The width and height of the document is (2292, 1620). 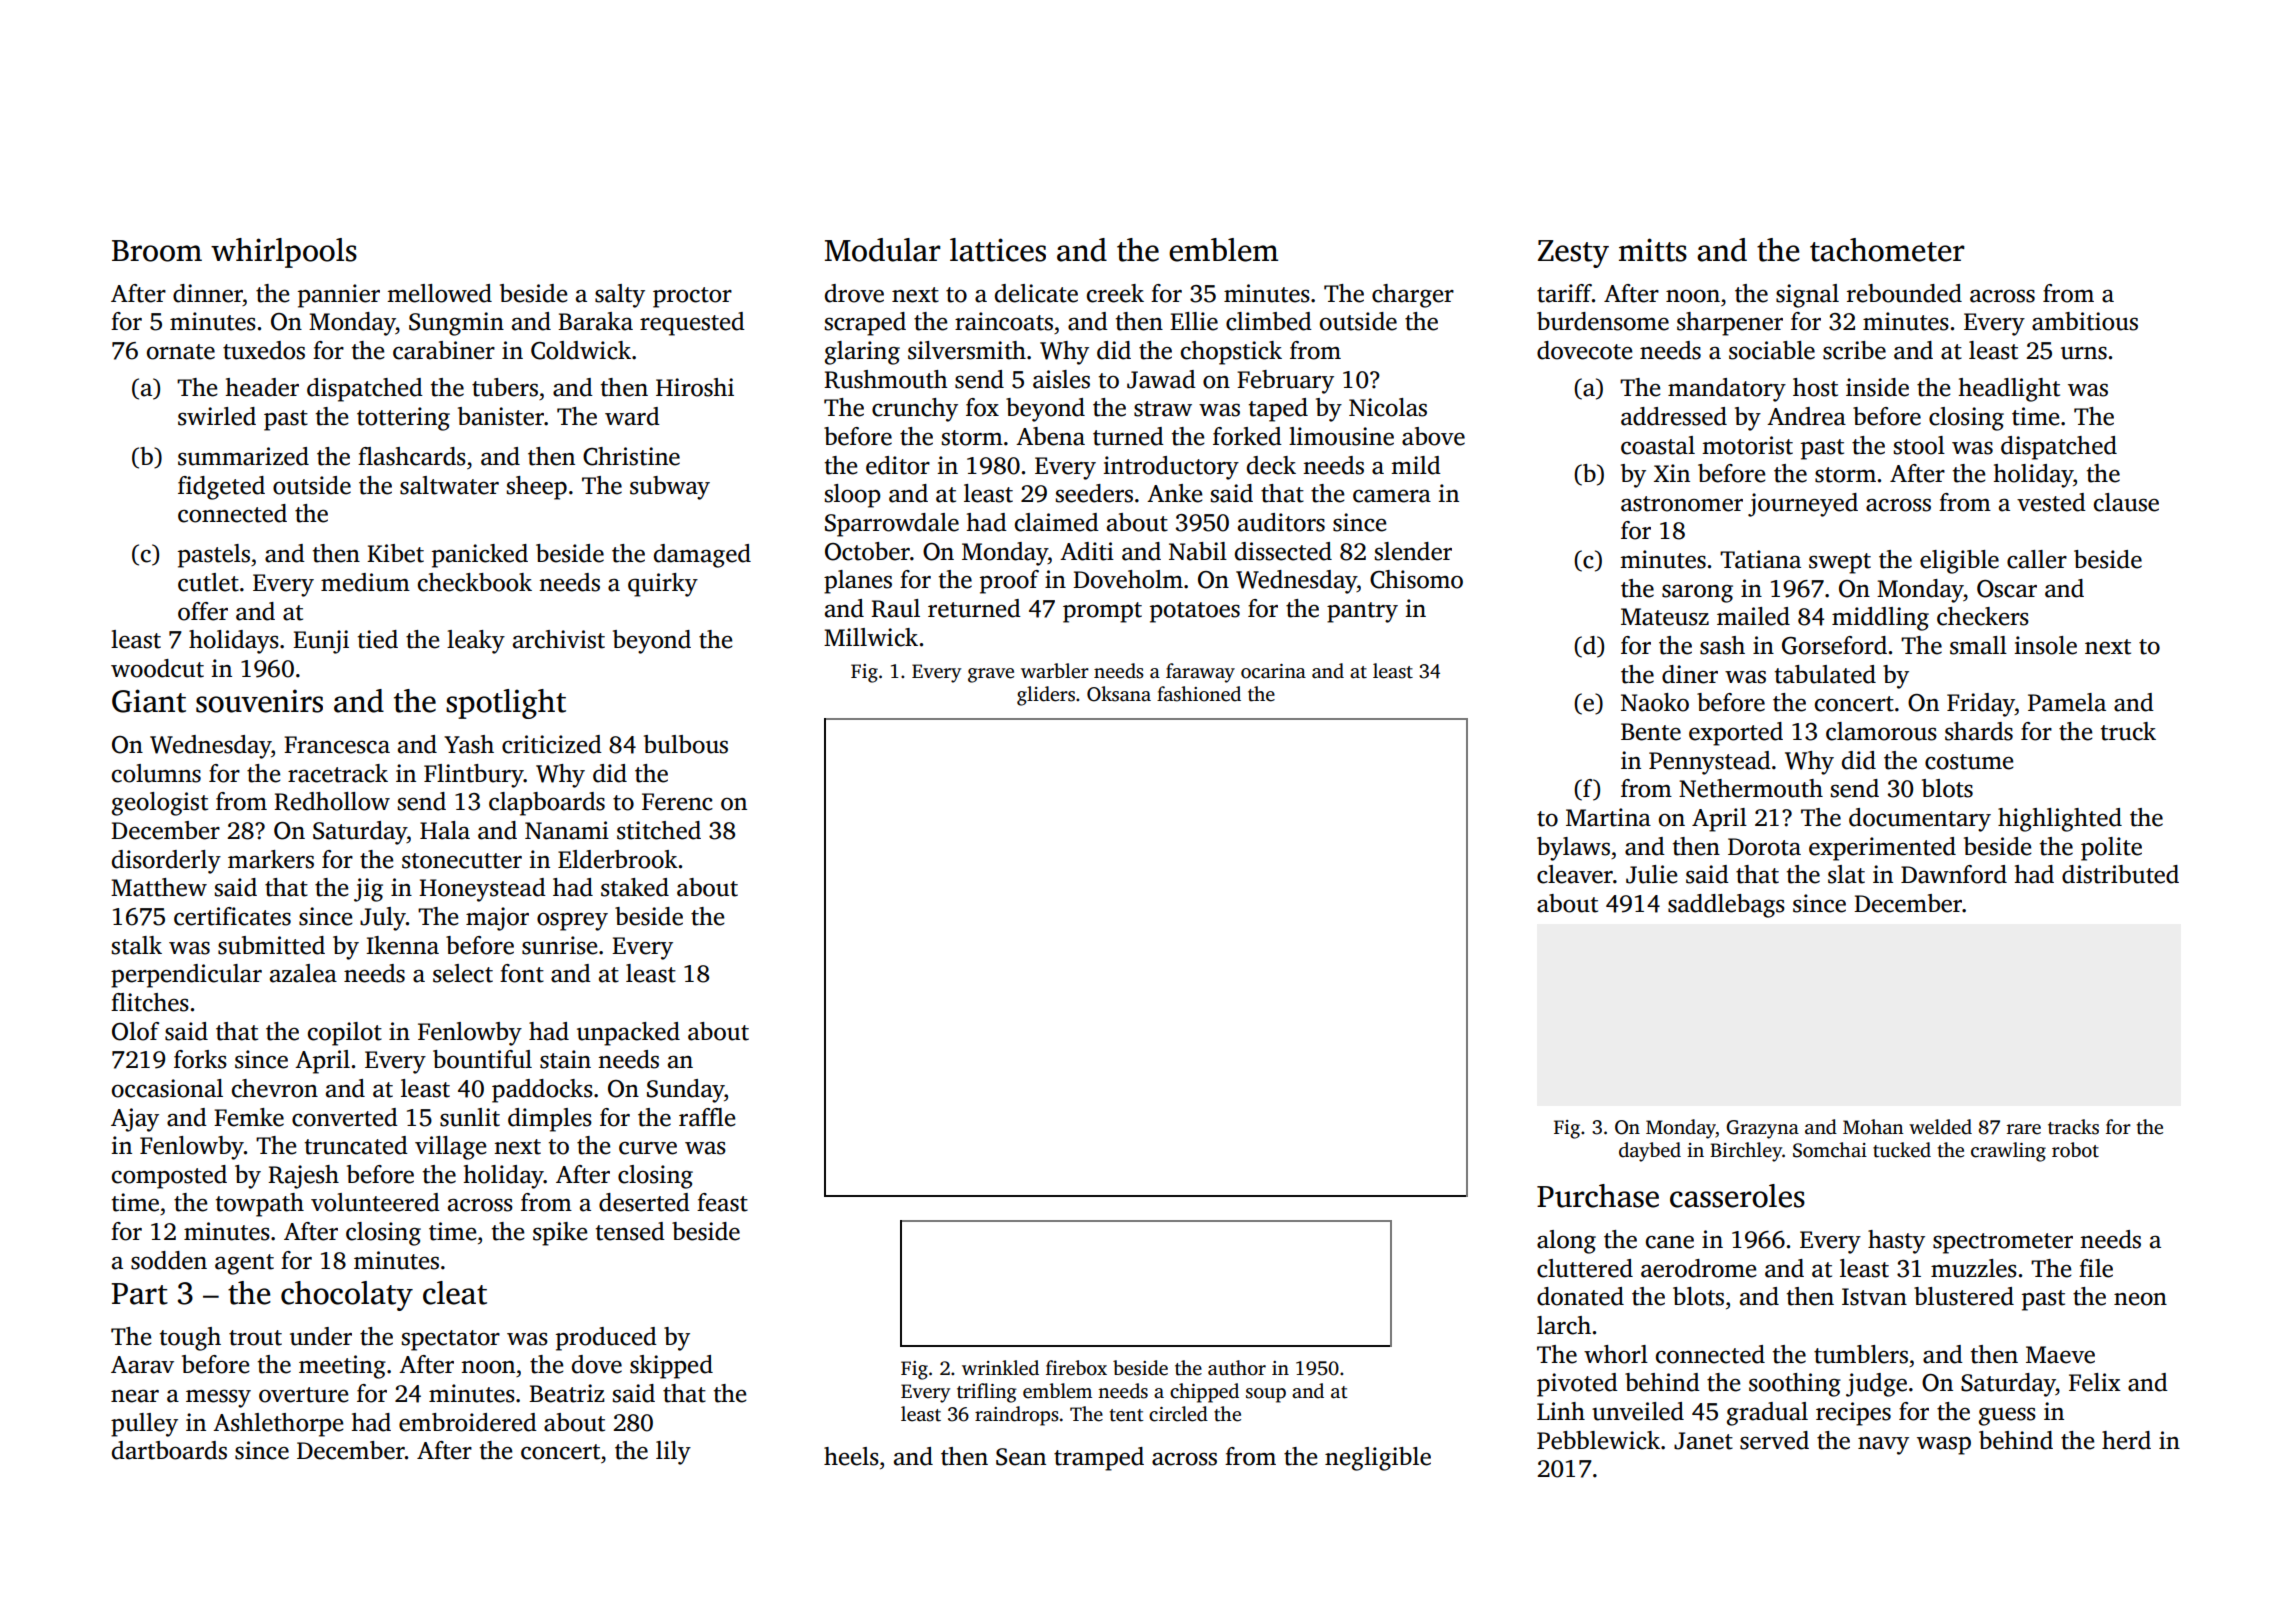 I want to click on dartboards, so click(x=169, y=1450).
